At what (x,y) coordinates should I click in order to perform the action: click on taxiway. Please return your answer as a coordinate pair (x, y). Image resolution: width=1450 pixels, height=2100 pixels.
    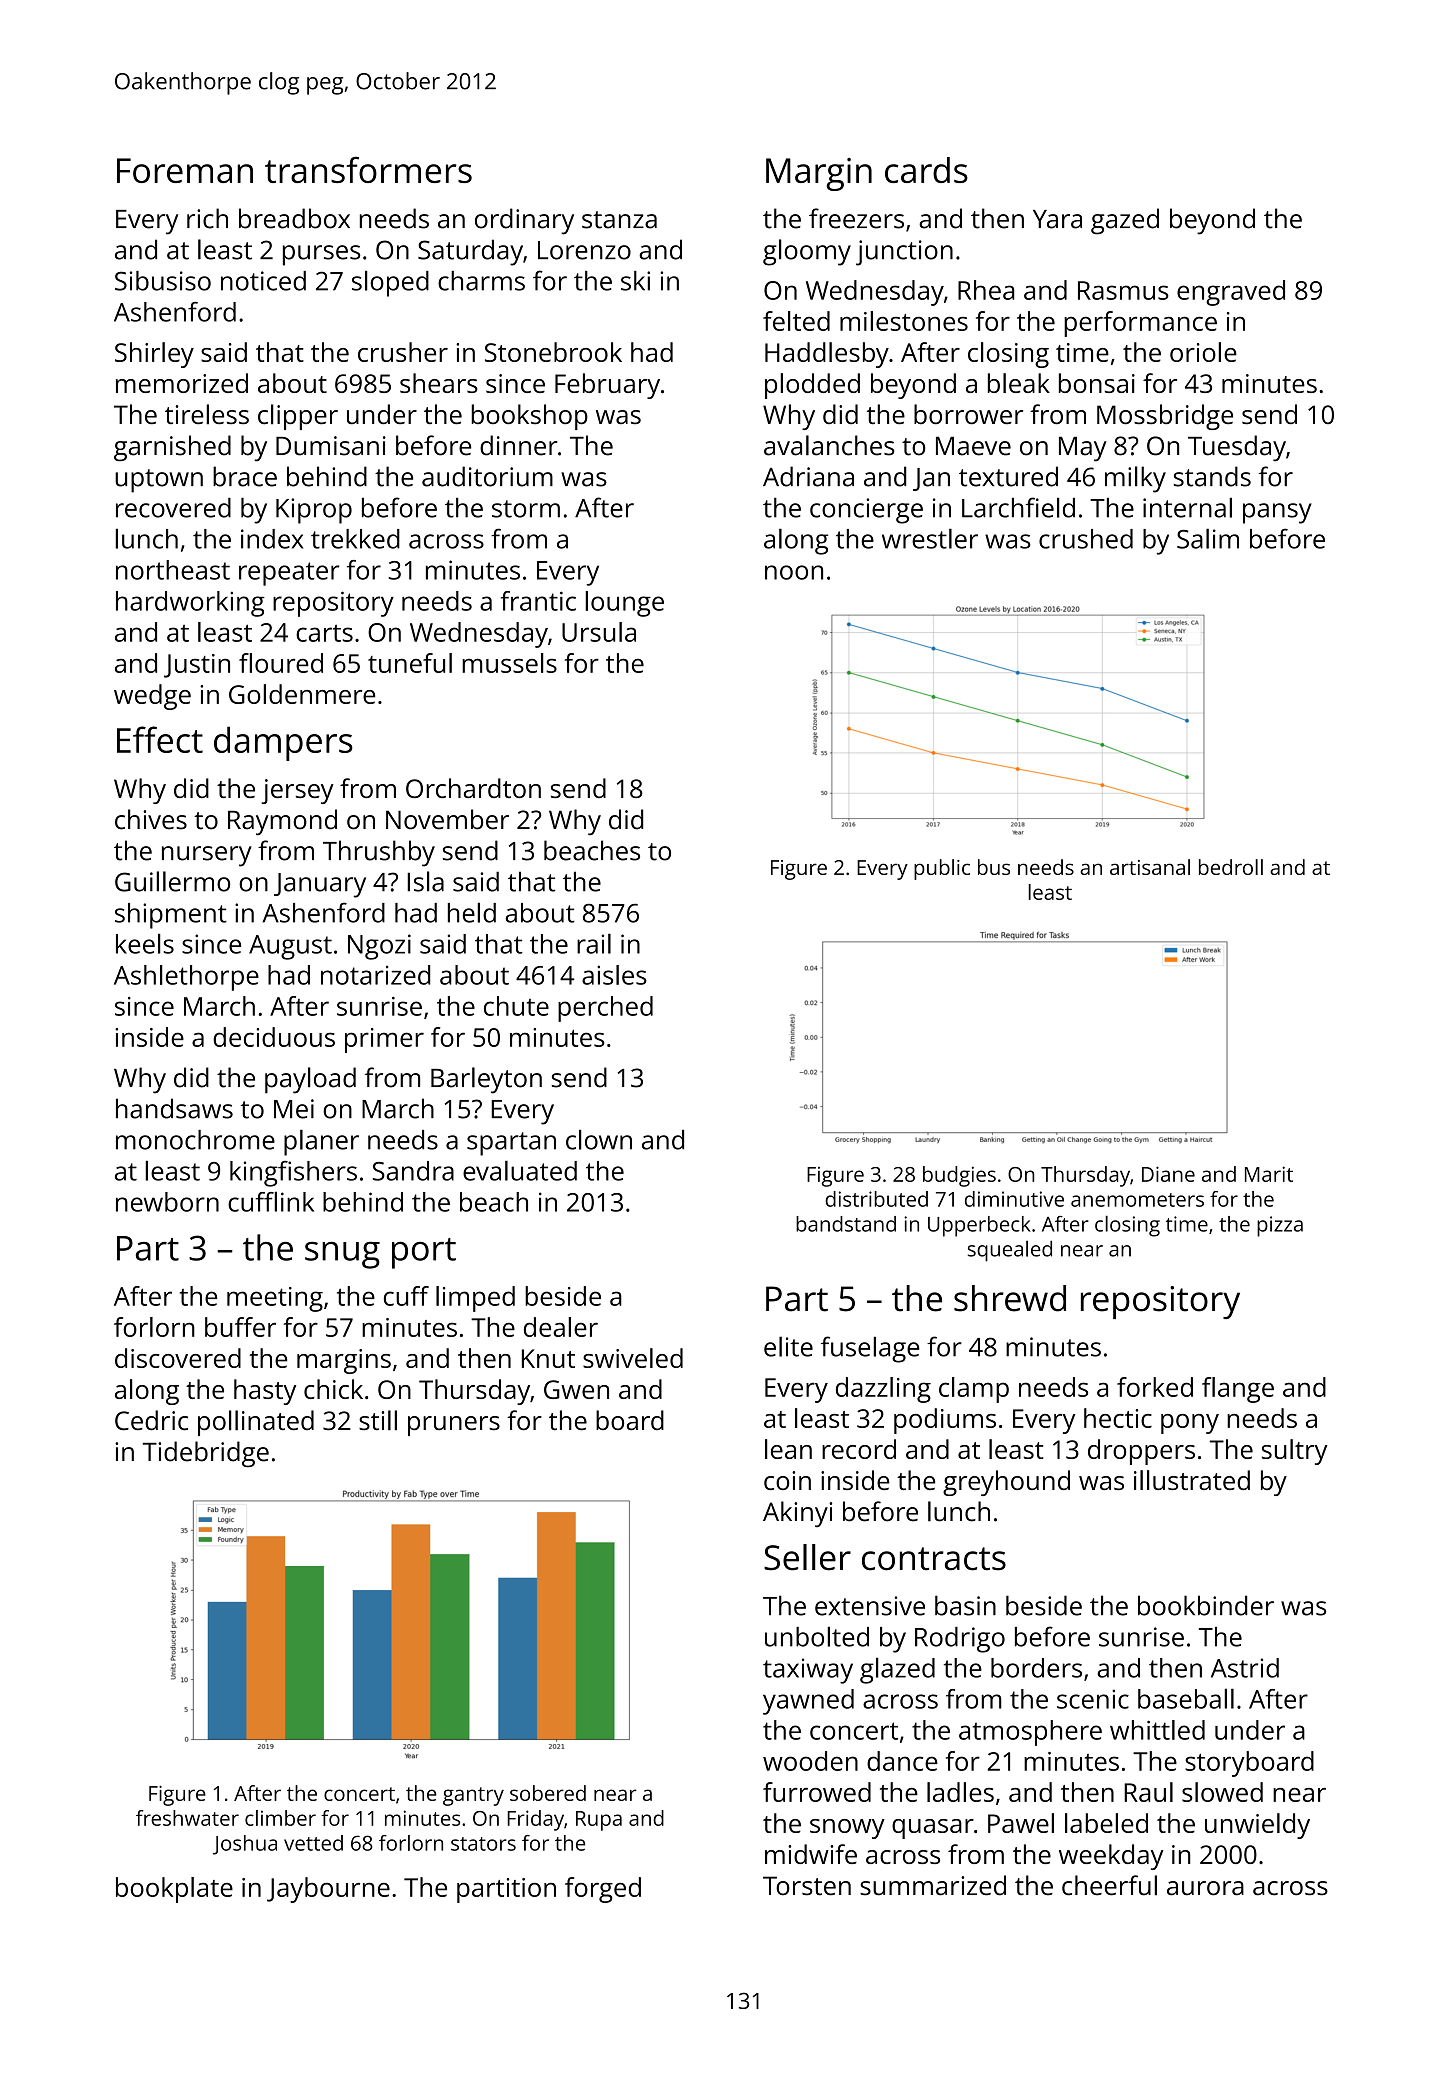
    Looking at the image, I should click on (808, 1671).
